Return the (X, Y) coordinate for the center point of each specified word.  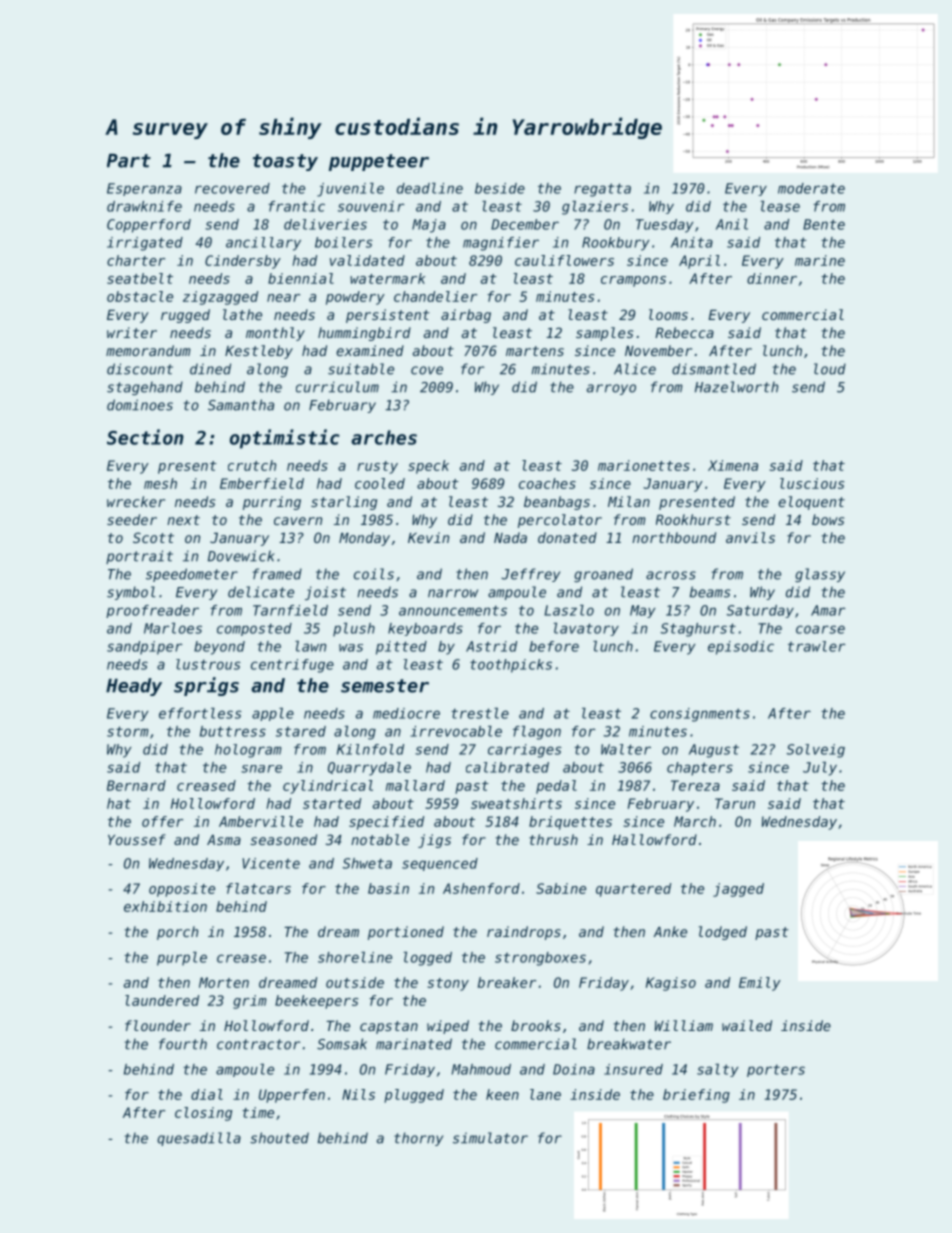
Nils (358, 1094)
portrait (139, 557)
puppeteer (379, 162)
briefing (696, 1096)
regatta (602, 190)
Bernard (136, 785)
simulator (490, 1138)
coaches (547, 483)
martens (535, 351)
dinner (772, 278)
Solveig (816, 751)
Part (129, 161)
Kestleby (259, 352)
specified (386, 823)
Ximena (733, 465)
